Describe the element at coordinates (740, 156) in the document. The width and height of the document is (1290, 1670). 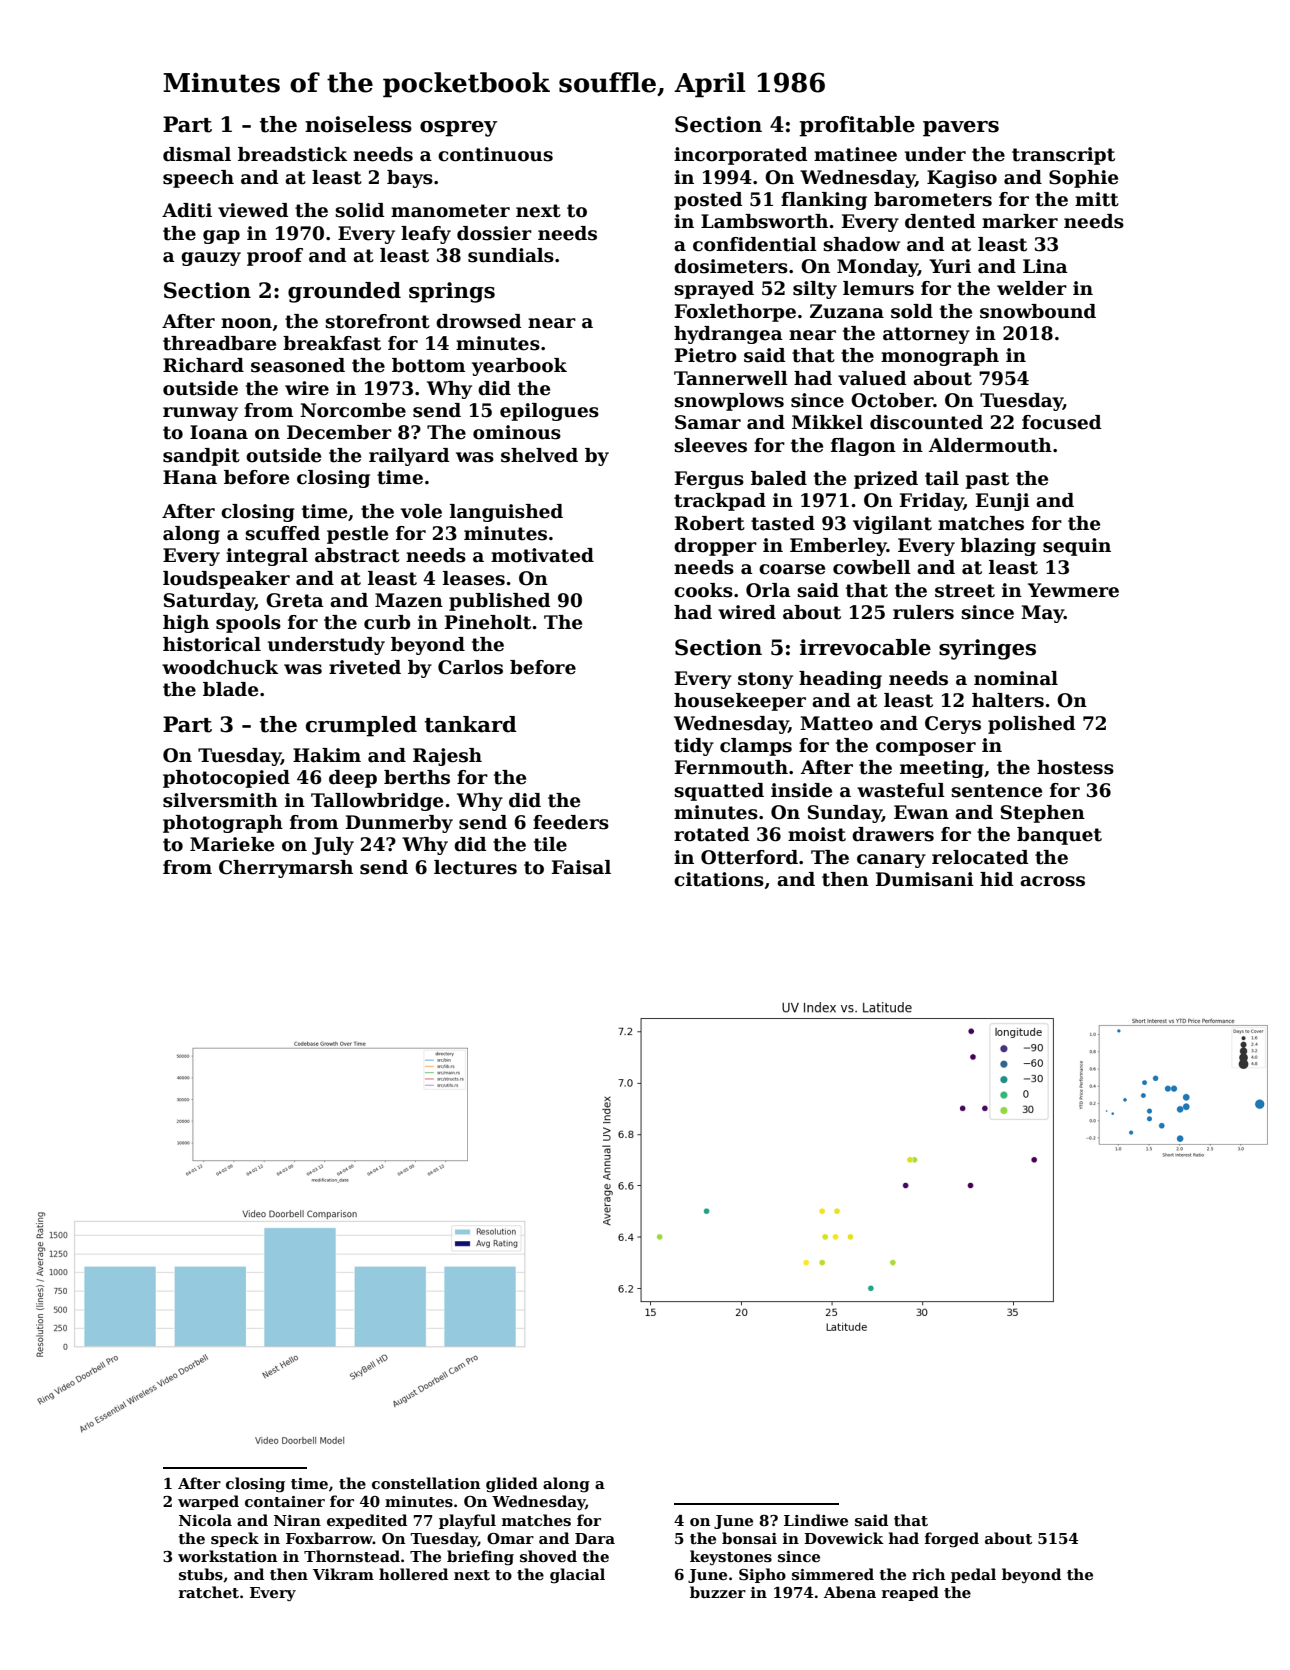
I see `incorporated` at that location.
